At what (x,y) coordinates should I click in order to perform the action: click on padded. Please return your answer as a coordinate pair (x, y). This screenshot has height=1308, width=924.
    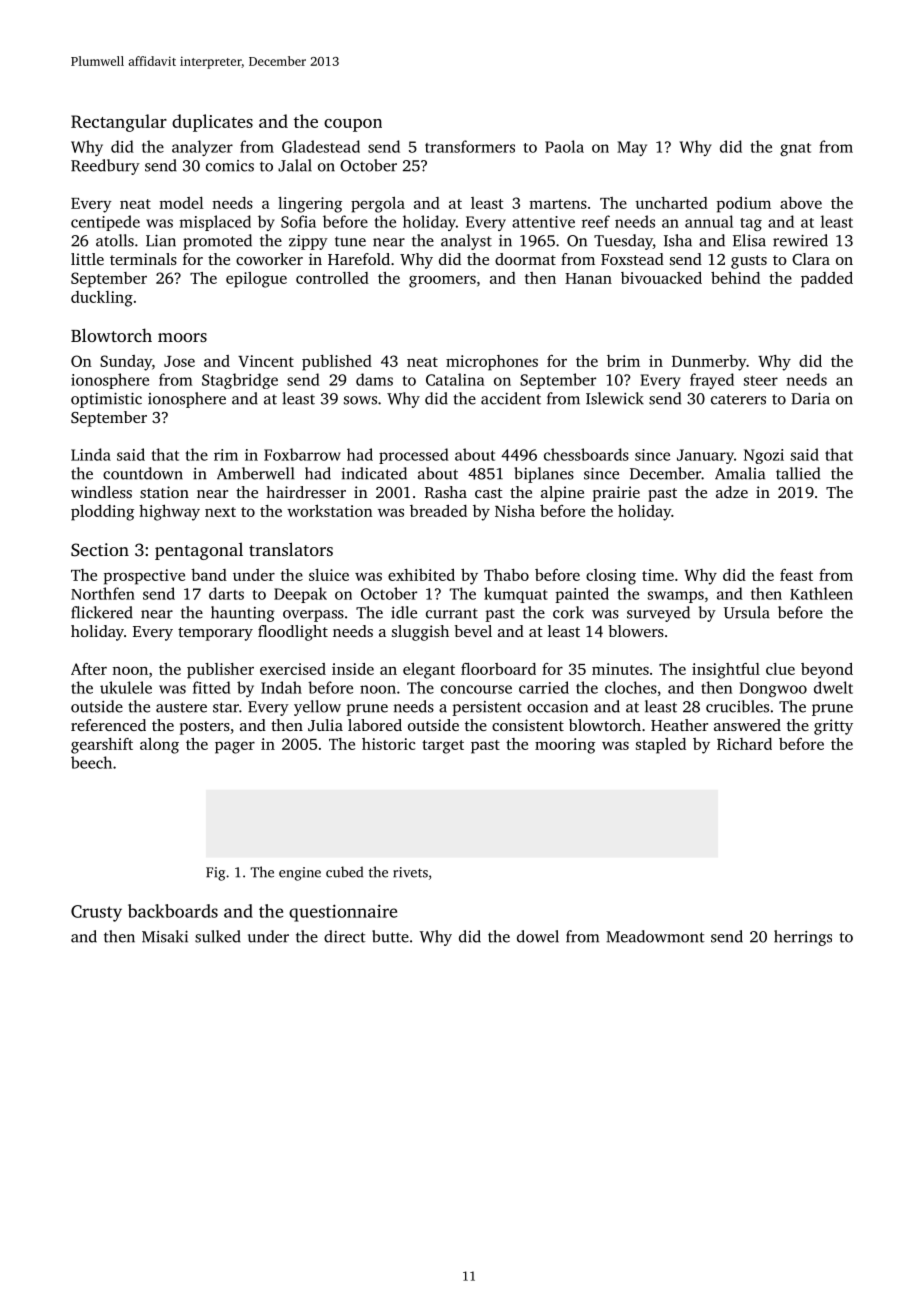
    Looking at the image, I should click on (827, 280).
